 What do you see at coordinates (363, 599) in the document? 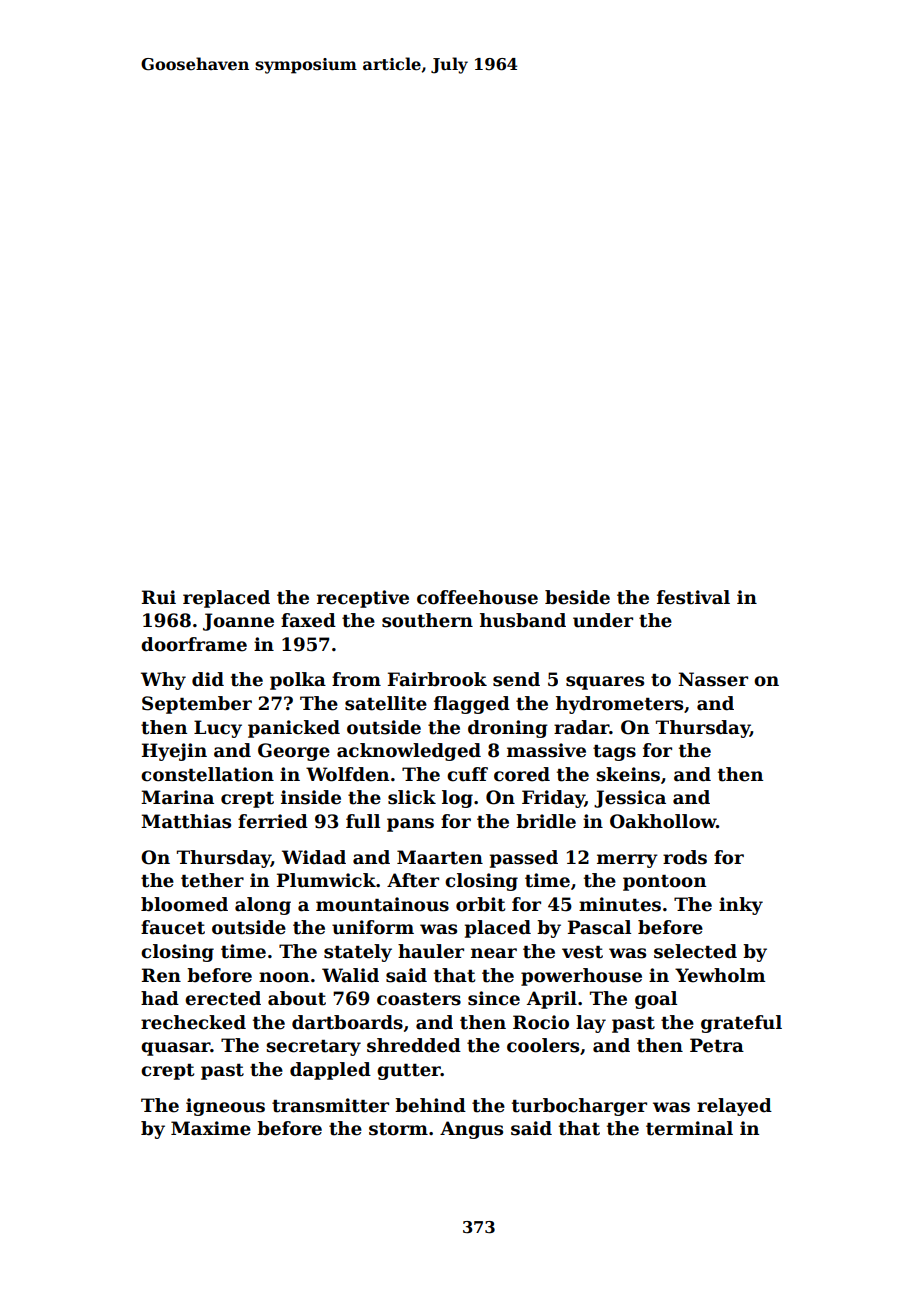
I see `receptive` at bounding box center [363, 599].
